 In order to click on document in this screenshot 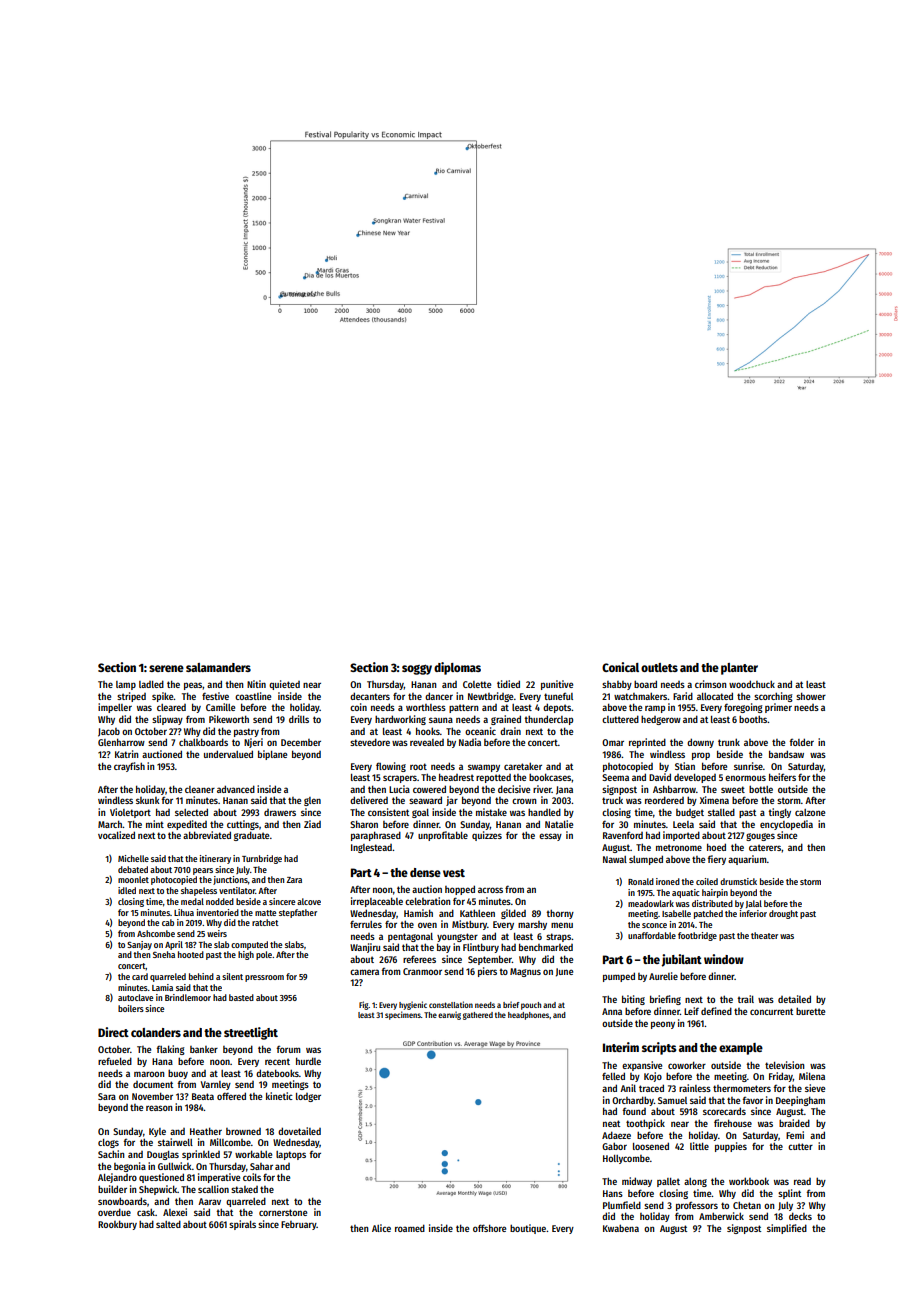, I will do `click(153, 1084)`.
